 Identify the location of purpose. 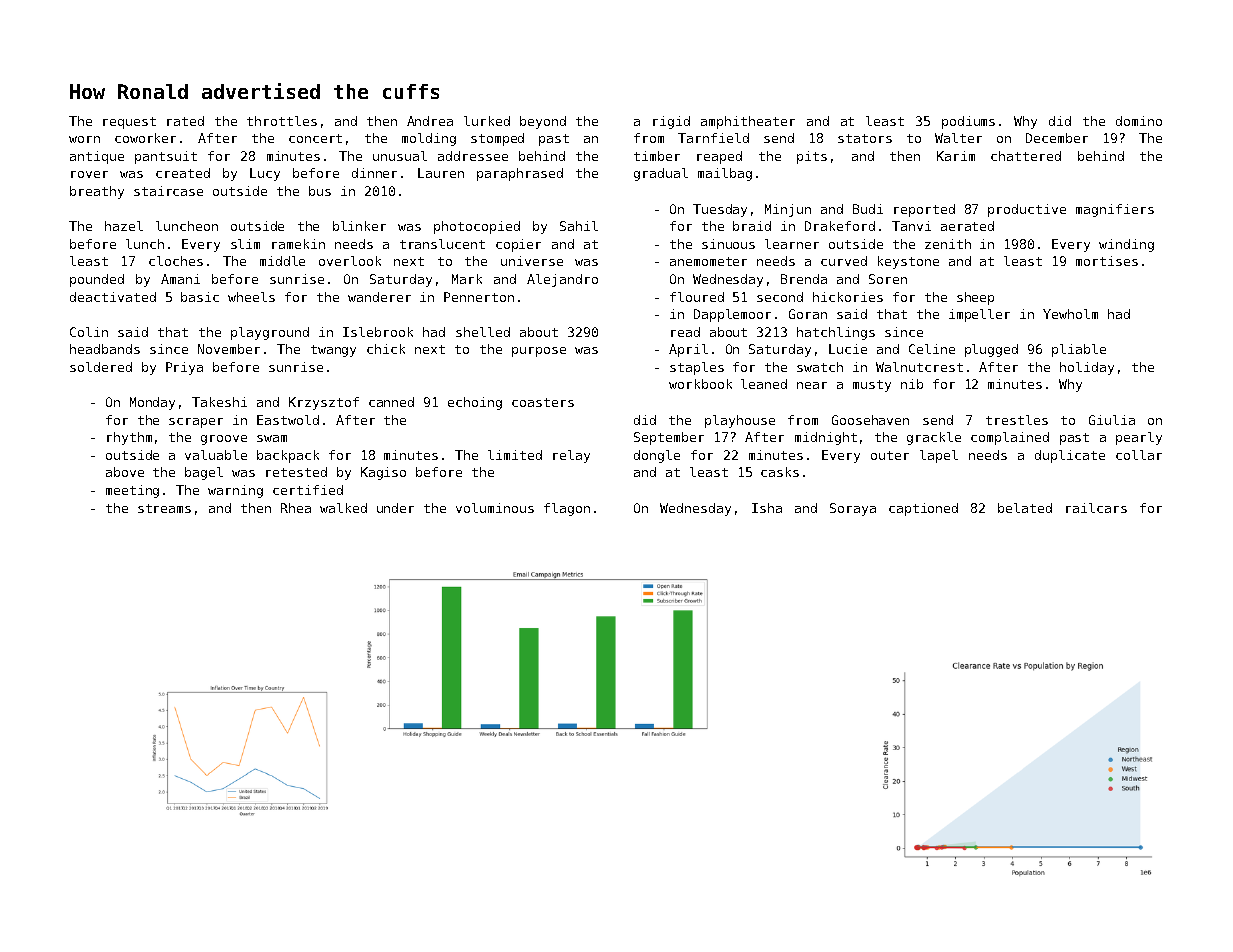
(539, 352).
